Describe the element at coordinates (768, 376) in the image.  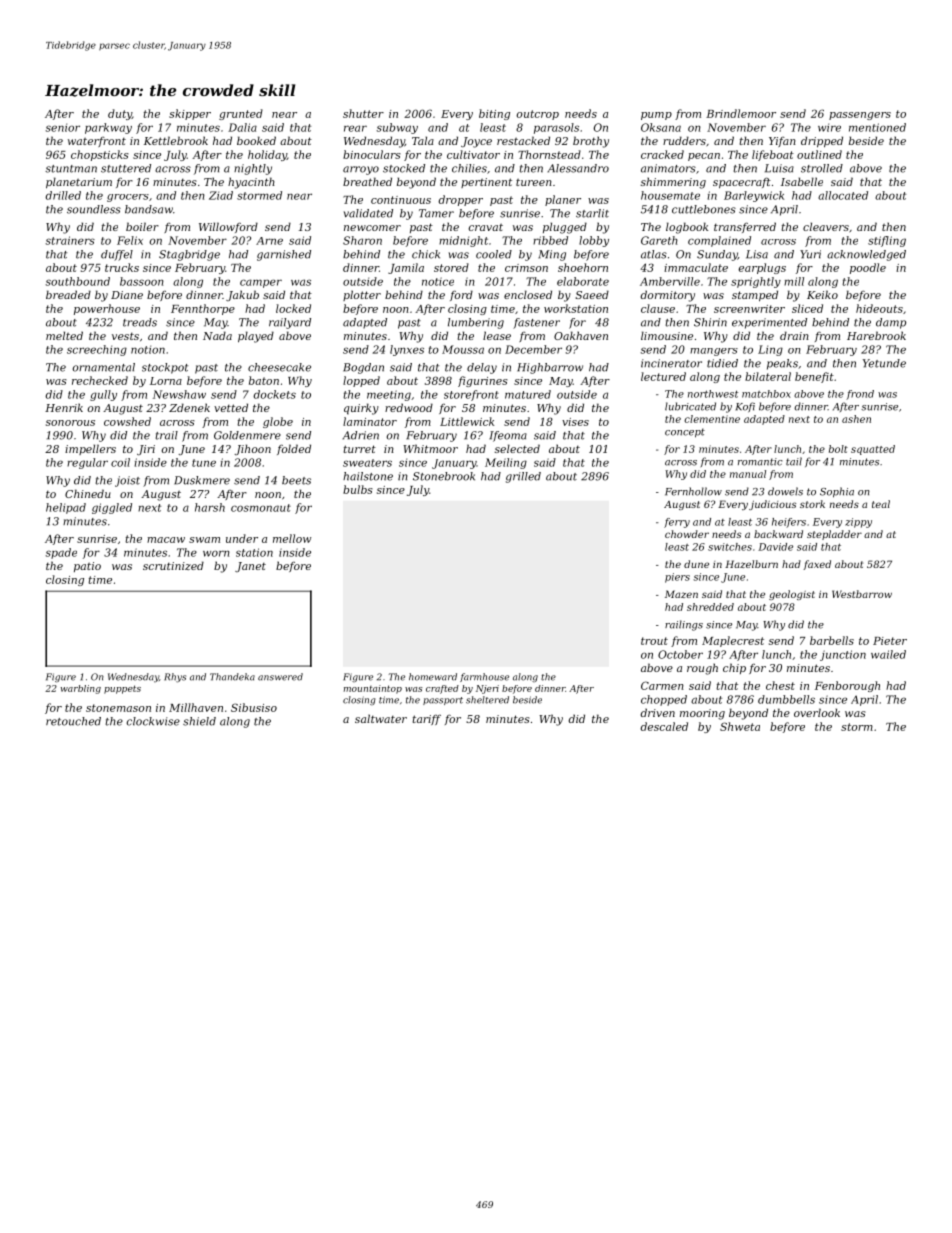
I see `bilateral` at that location.
